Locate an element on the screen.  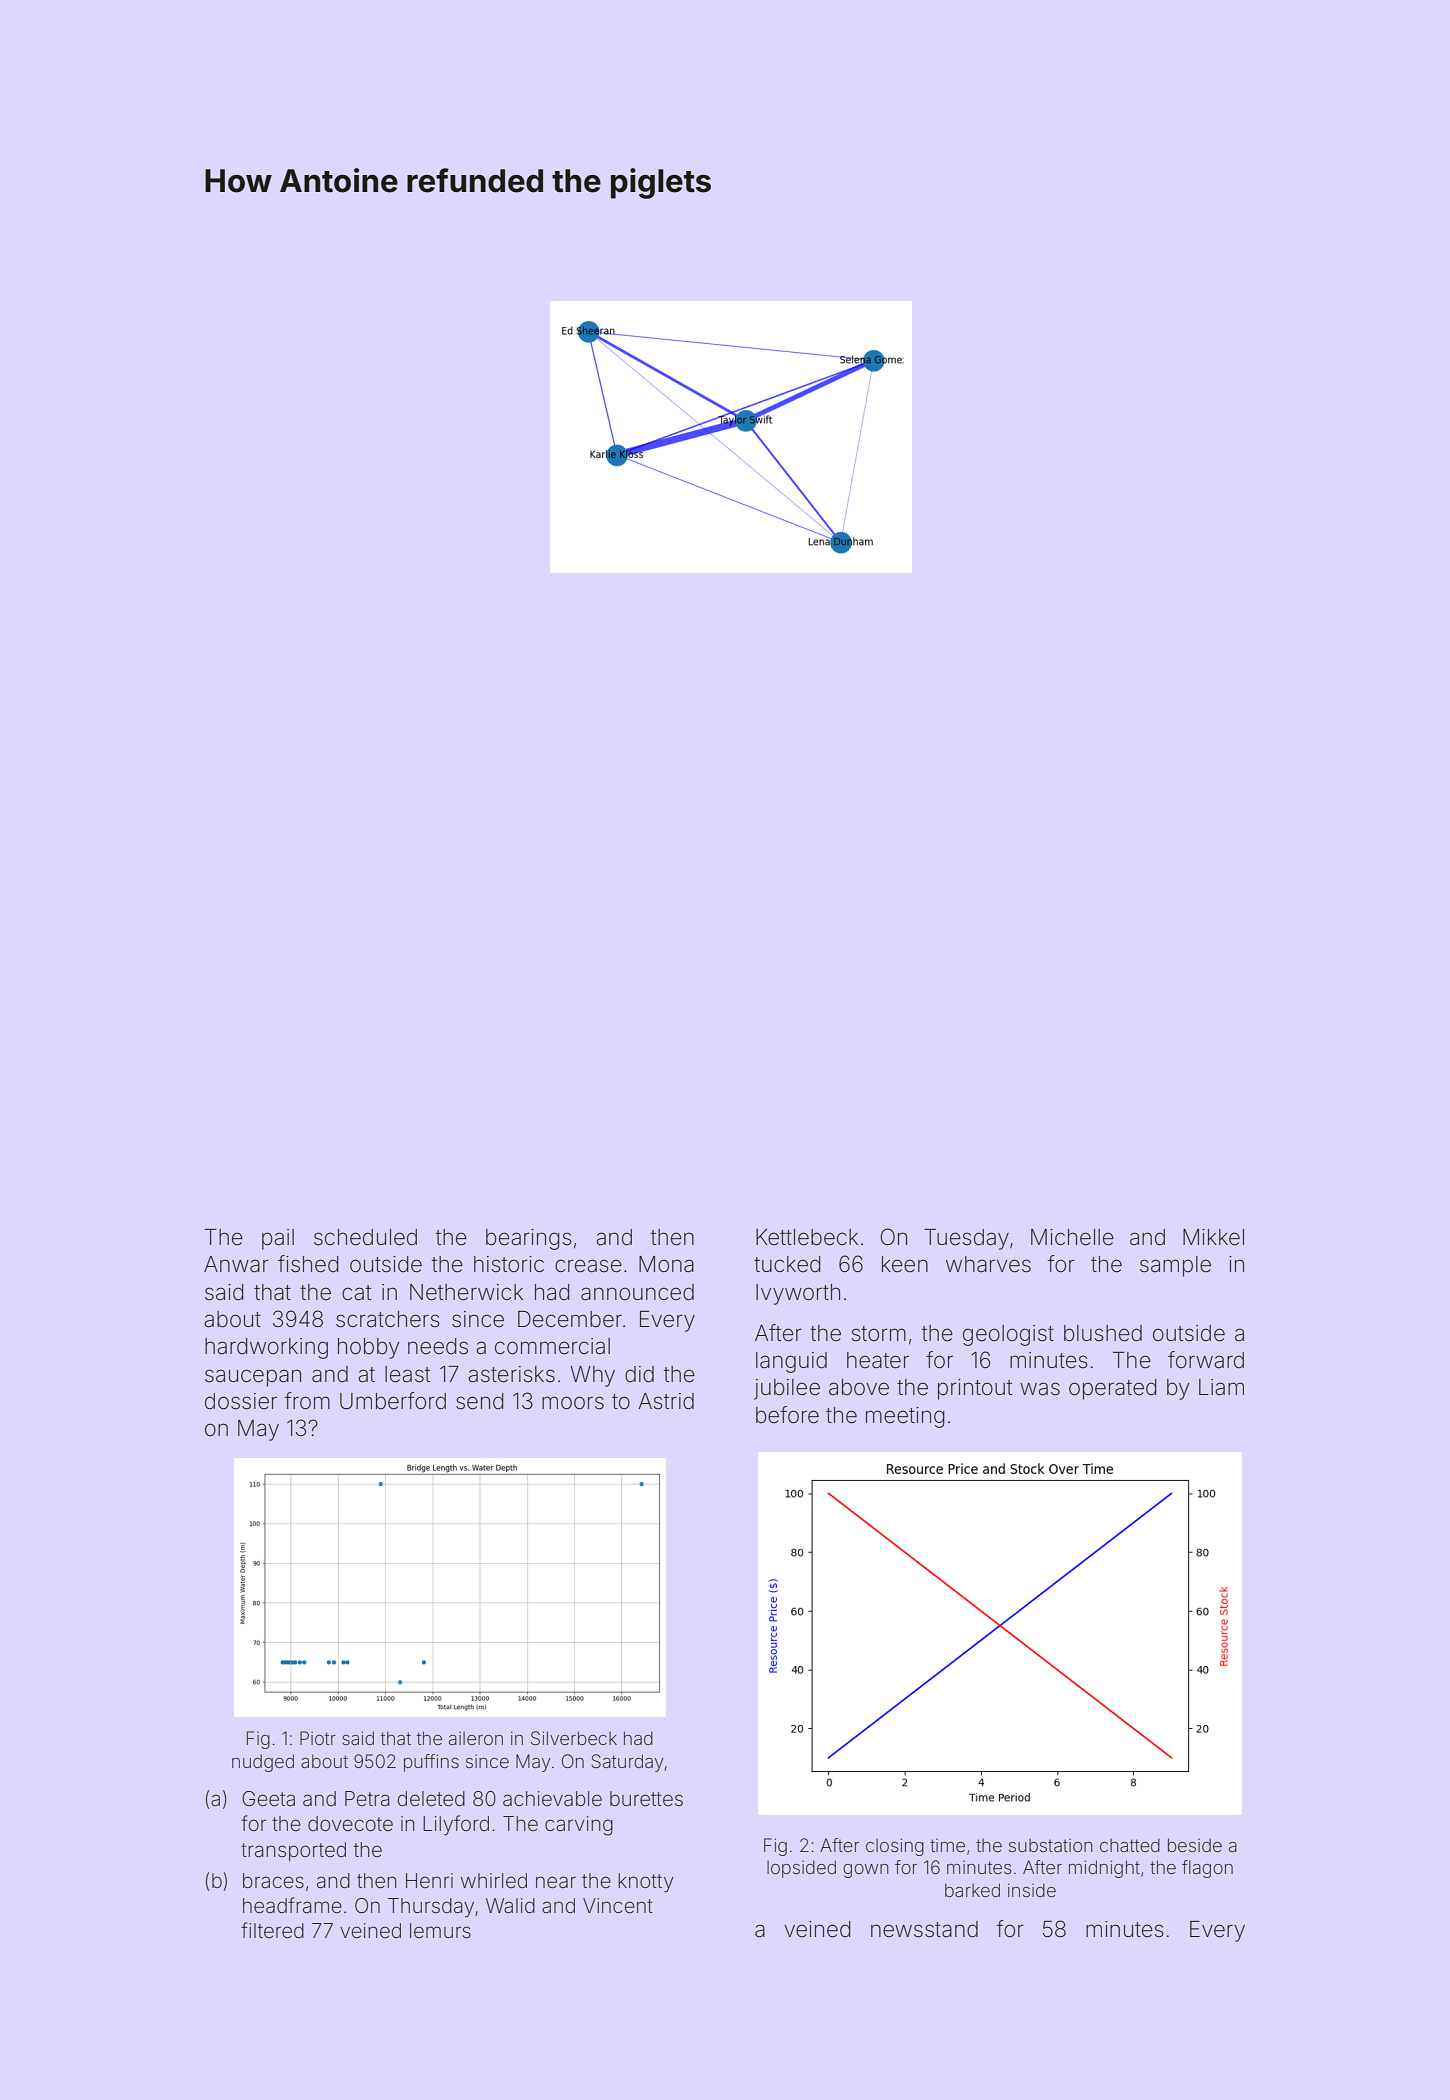
dossier is located at coordinates (241, 1401).
